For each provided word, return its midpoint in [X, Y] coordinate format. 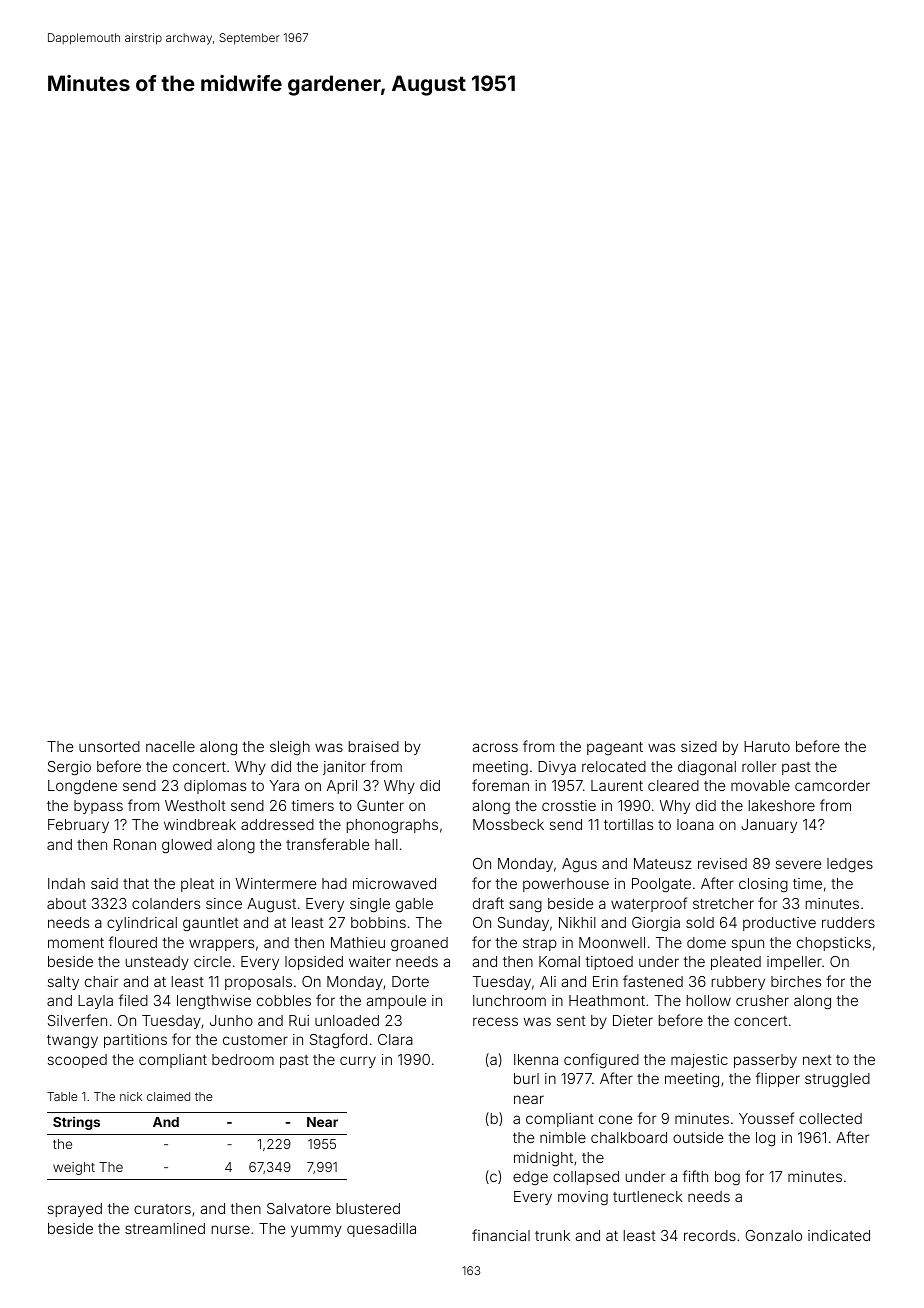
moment [76, 943]
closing [763, 885]
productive [779, 924]
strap [540, 944]
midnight [543, 1159]
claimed [168, 1096]
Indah [66, 883]
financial [501, 1235]
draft [488, 903]
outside [698, 1137]
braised [374, 746]
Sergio [69, 768]
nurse [231, 1229]
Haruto [767, 746]
